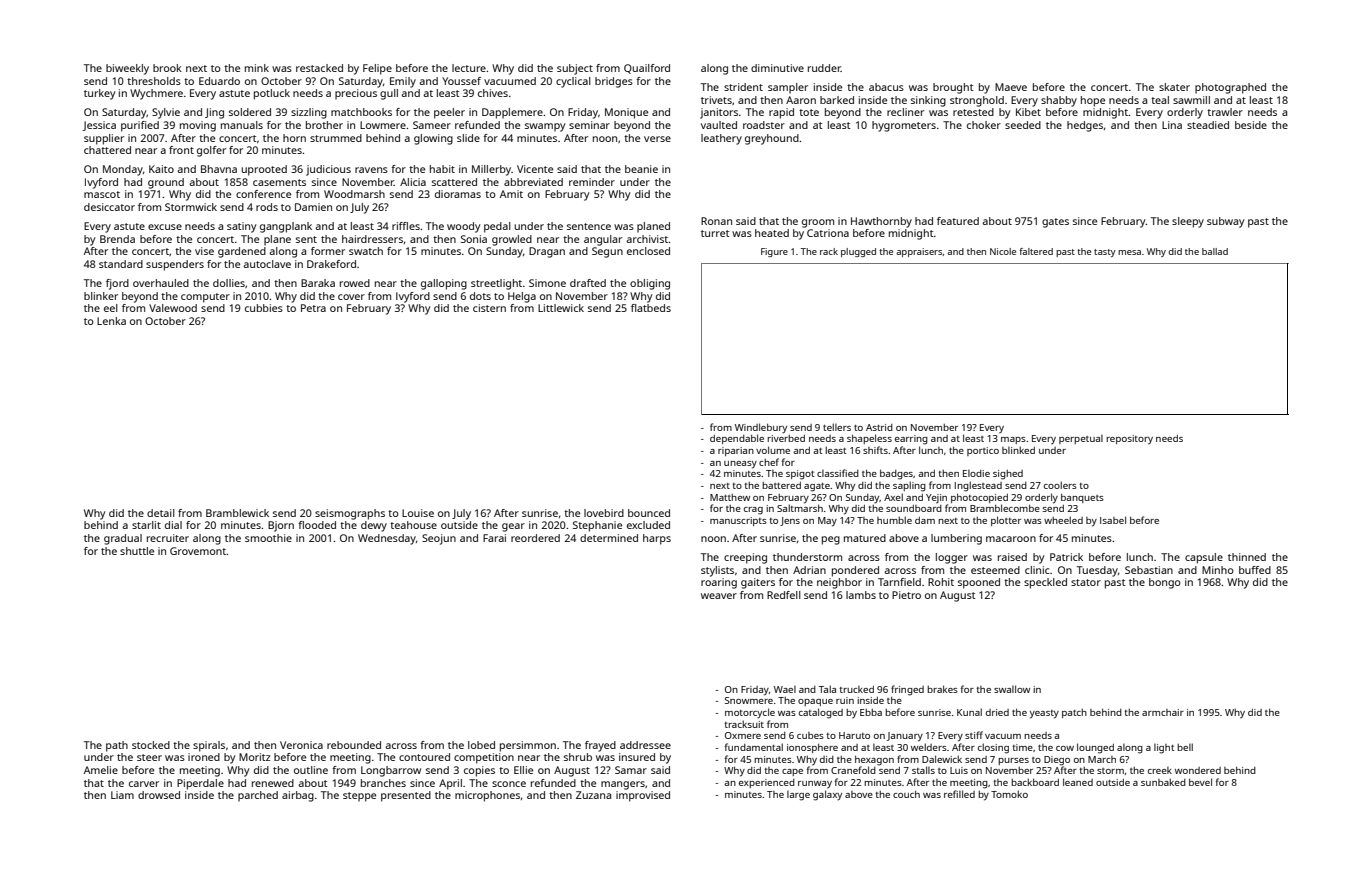  Describe the element at coordinates (237, 513) in the screenshot. I see `Bramblewick` at that location.
